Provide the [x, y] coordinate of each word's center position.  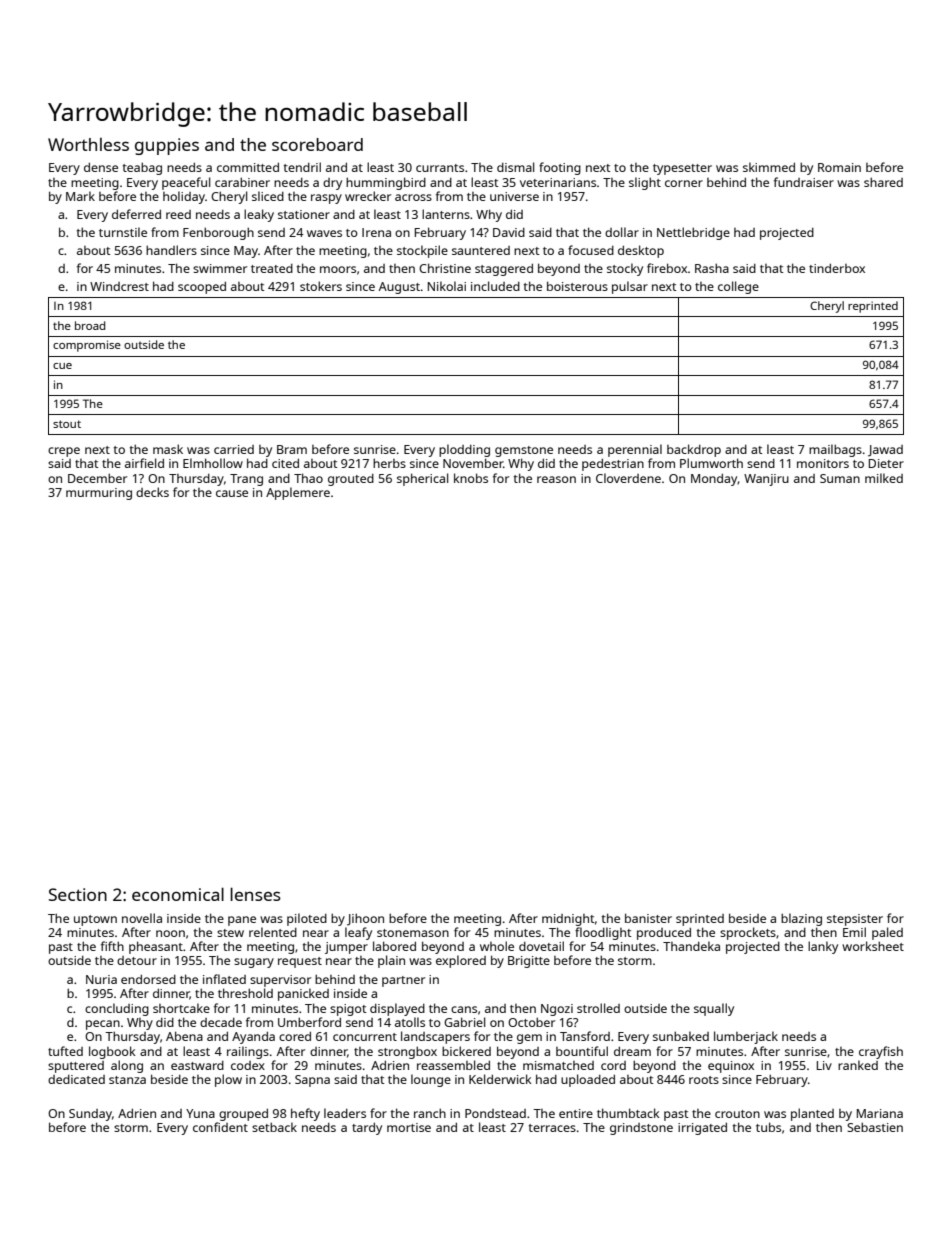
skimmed [769, 167]
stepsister [855, 920]
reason [556, 479]
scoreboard [317, 144]
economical [178, 894]
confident [220, 1127]
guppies [167, 146]
